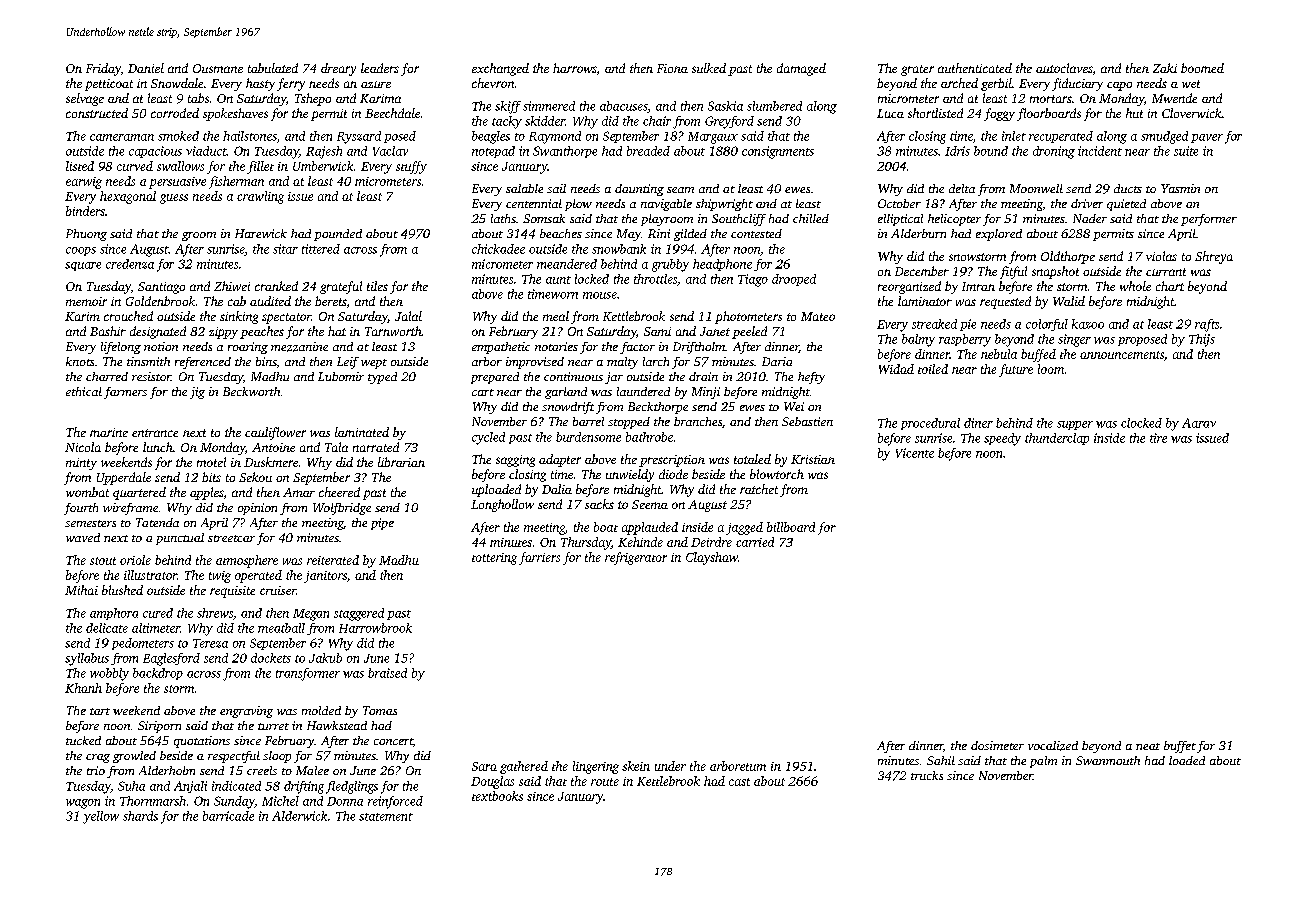 The width and height of the screenshot is (1308, 924). I want to click on harrows, so click(575, 68).
